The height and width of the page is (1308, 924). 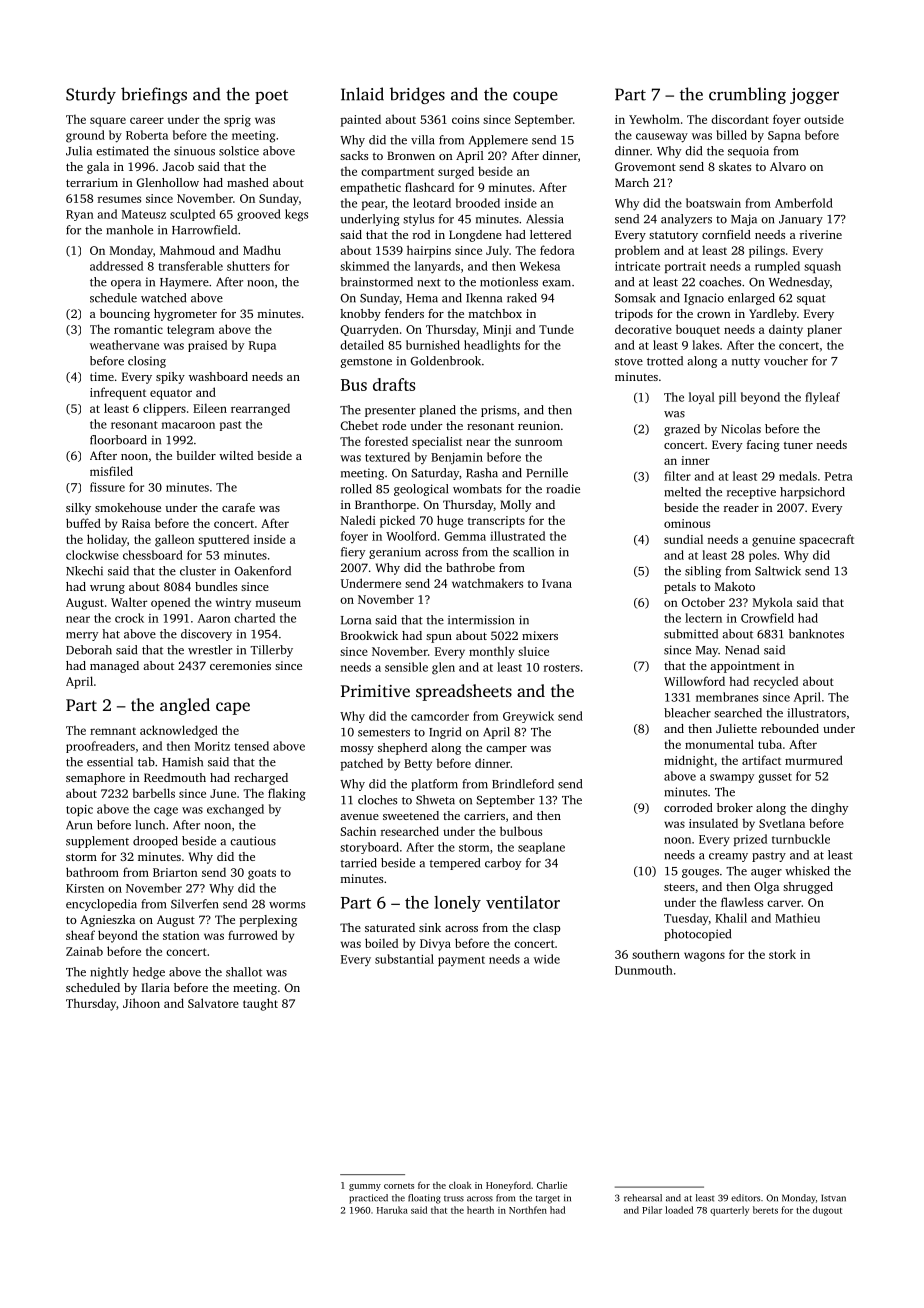 I want to click on cape, so click(x=233, y=708).
